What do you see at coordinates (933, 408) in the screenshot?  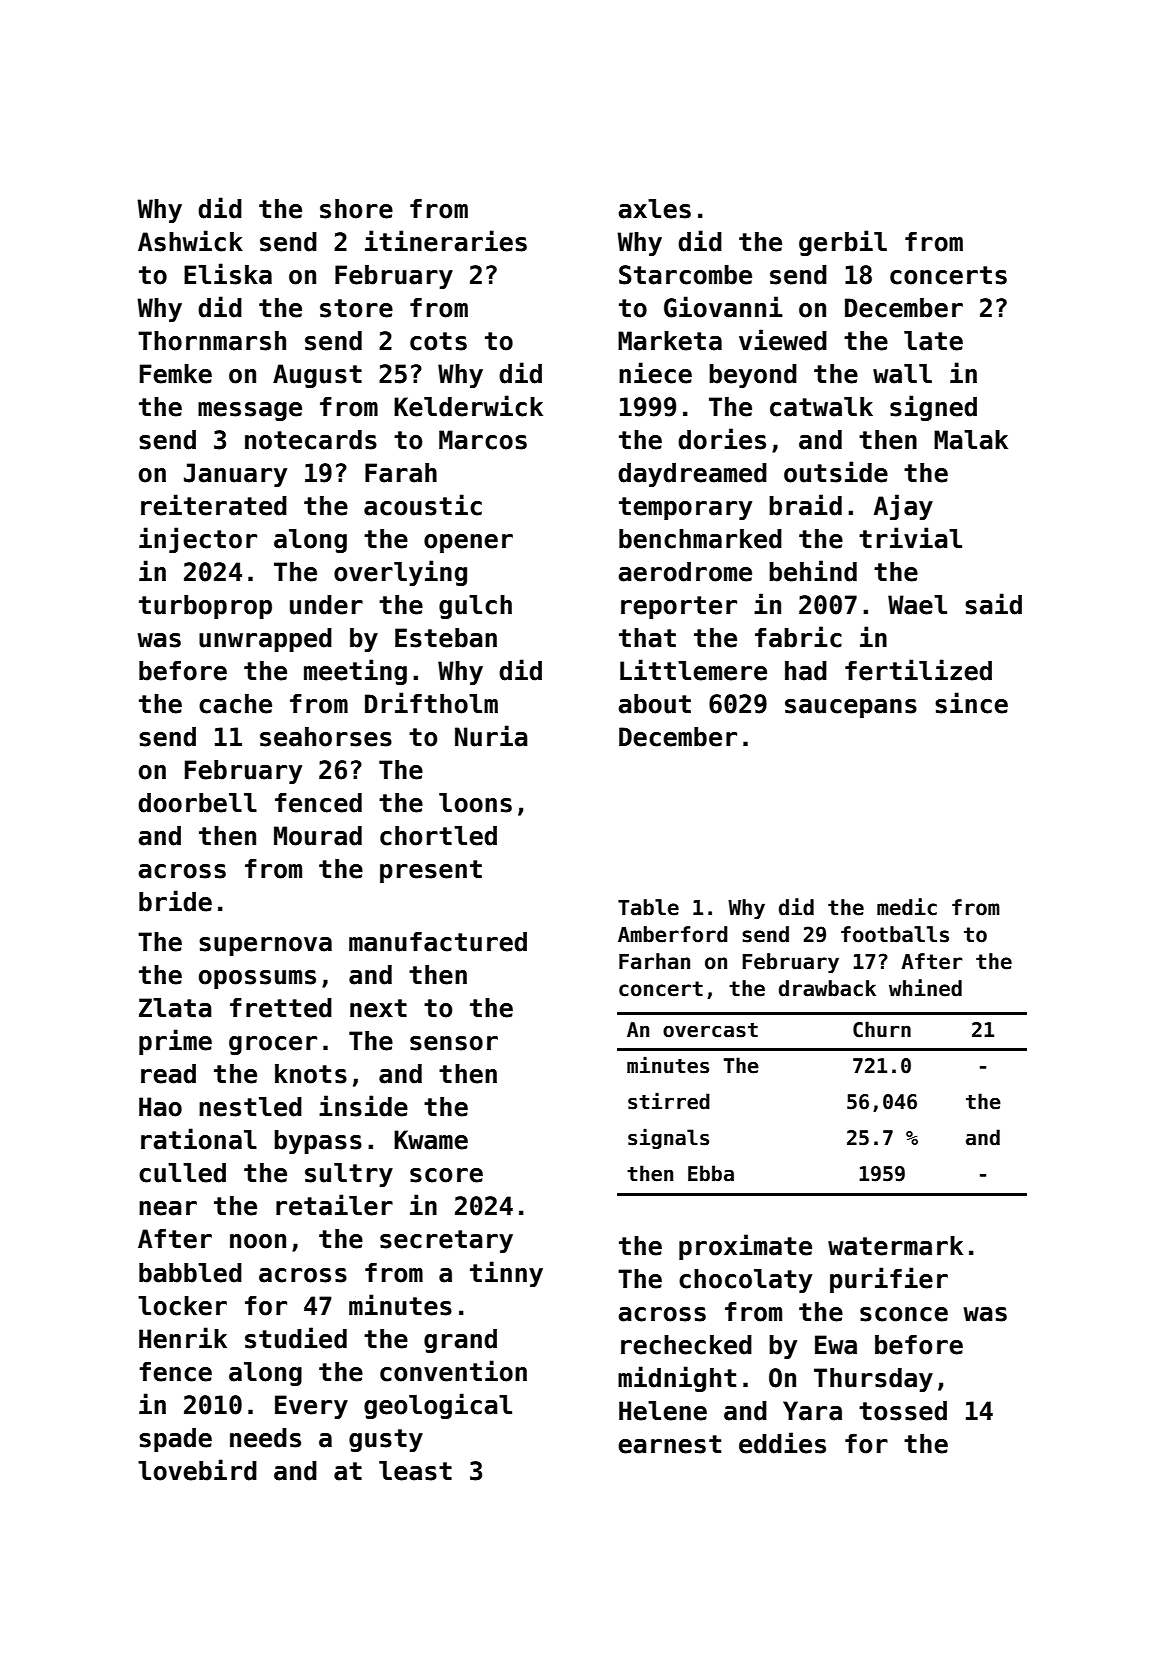 I see `signed` at bounding box center [933, 408].
